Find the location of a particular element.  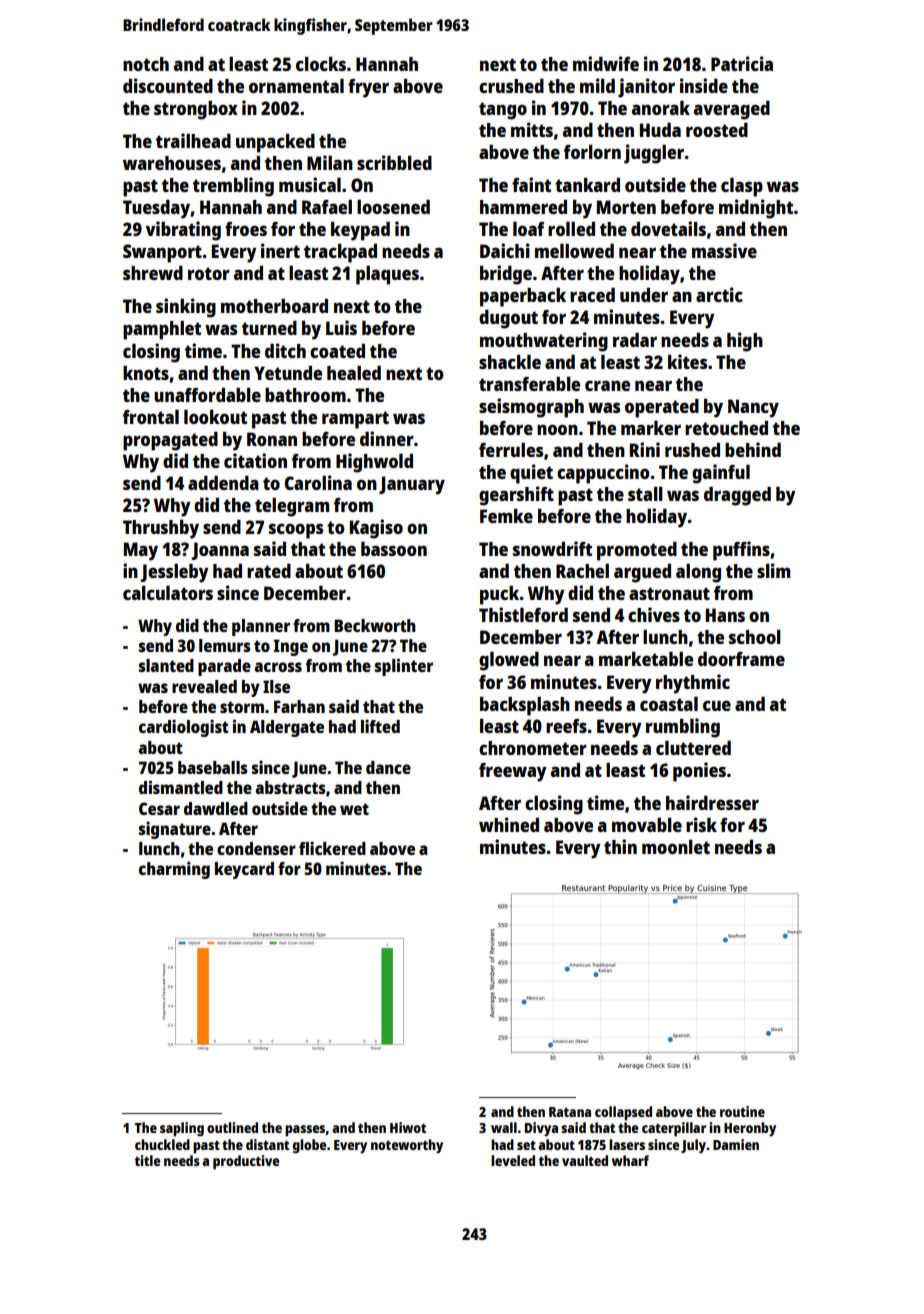

chuckled is located at coordinates (162, 1144).
